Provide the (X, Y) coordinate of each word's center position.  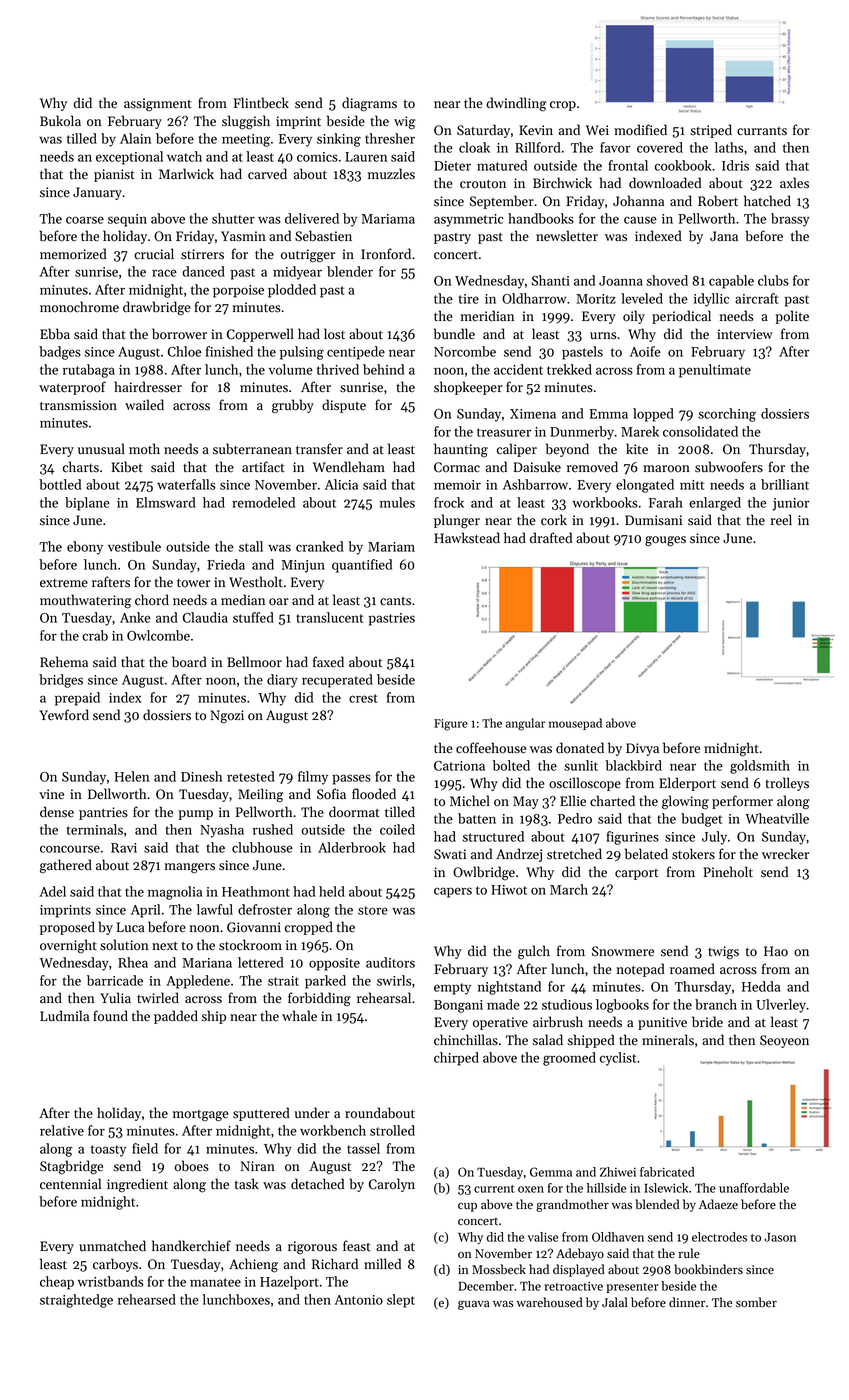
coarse (85, 220)
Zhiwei (618, 1172)
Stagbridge (71, 1167)
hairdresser (148, 387)
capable (731, 282)
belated (646, 854)
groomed (569, 1059)
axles (794, 183)
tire (469, 299)
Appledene (198, 982)
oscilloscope (585, 784)
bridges (61, 681)
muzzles (391, 174)
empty (452, 989)
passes (351, 779)
